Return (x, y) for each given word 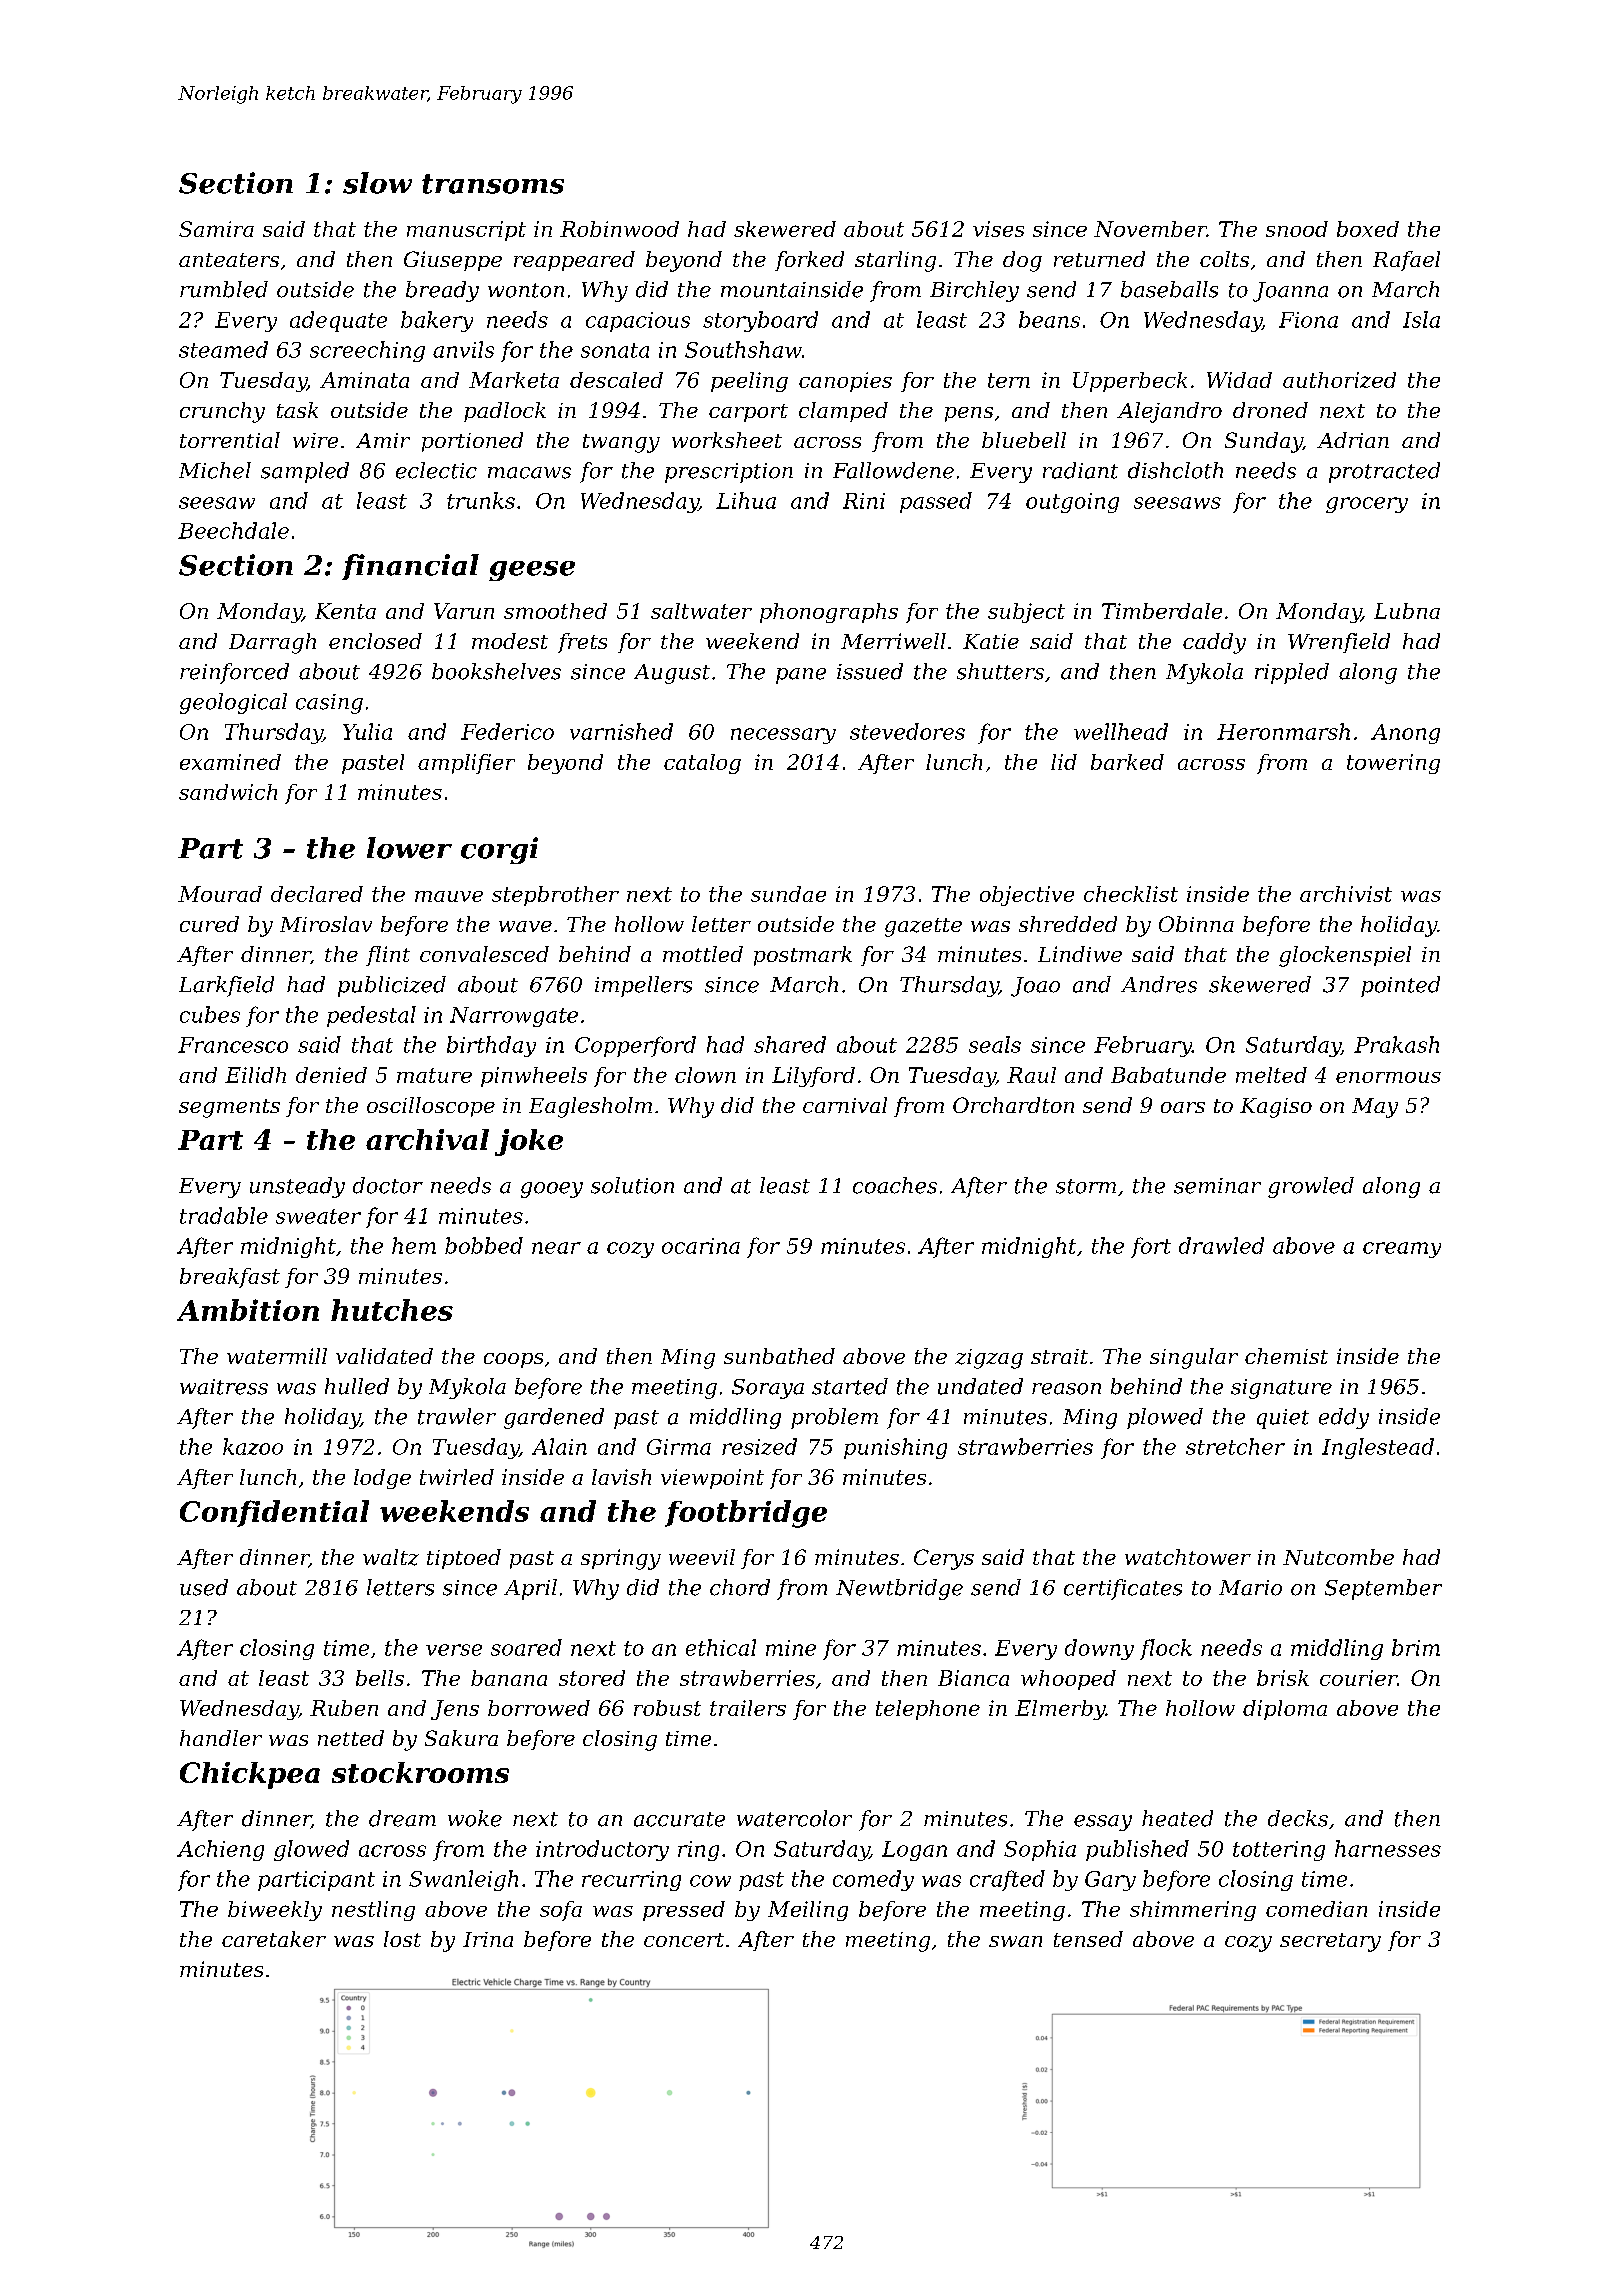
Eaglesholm (590, 1107)
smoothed (555, 611)
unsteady (297, 1187)
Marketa (514, 380)
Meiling (808, 1911)
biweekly (275, 1911)
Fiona (1308, 320)
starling (895, 261)
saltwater (701, 611)
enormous (1388, 1077)
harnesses (1388, 1848)
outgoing (1072, 503)
